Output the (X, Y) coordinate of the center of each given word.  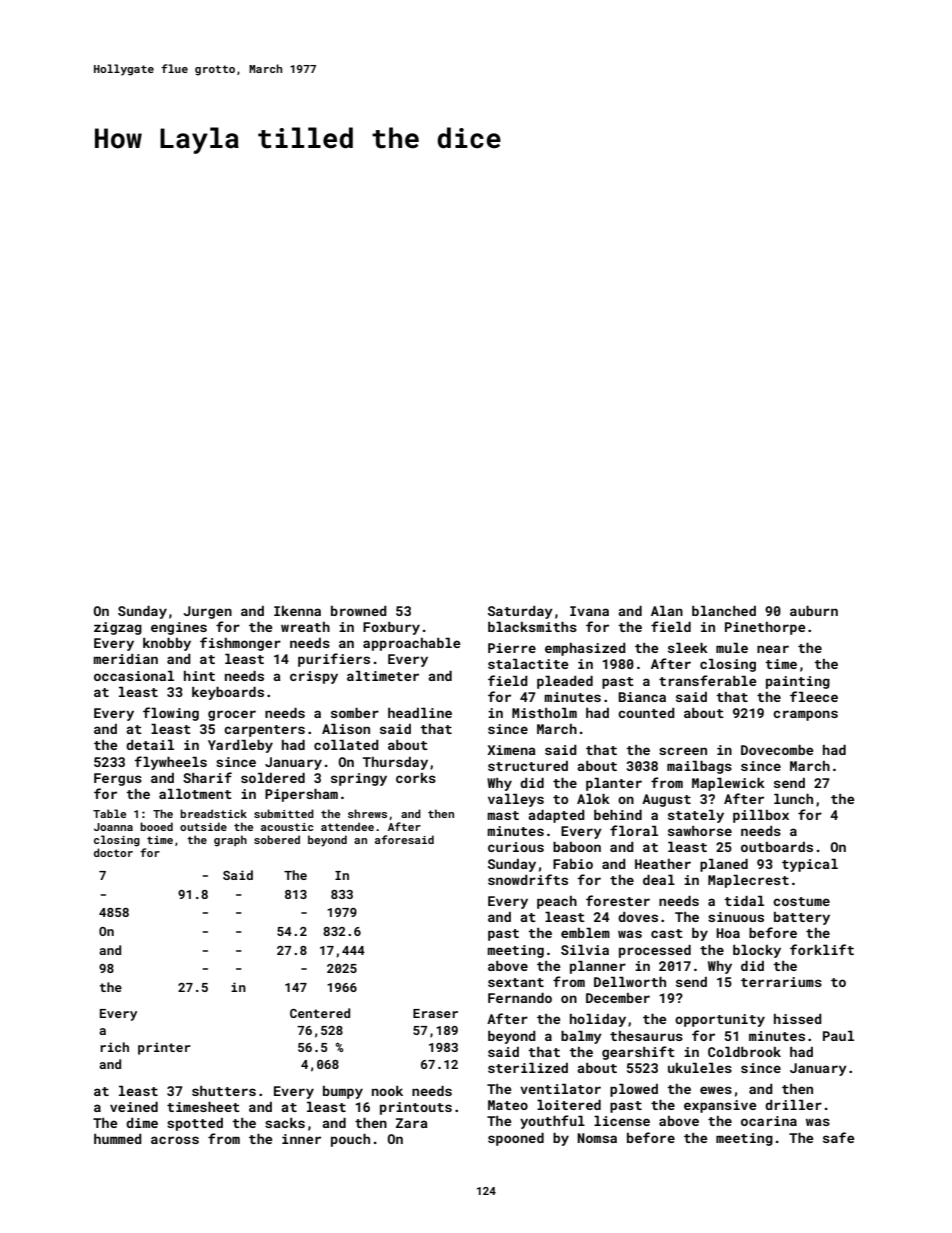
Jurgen (207, 612)
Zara (412, 1123)
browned (359, 611)
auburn (814, 611)
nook (387, 1091)
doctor (113, 852)
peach (557, 902)
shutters (224, 1091)
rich (114, 1047)
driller (793, 1105)
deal (659, 880)
